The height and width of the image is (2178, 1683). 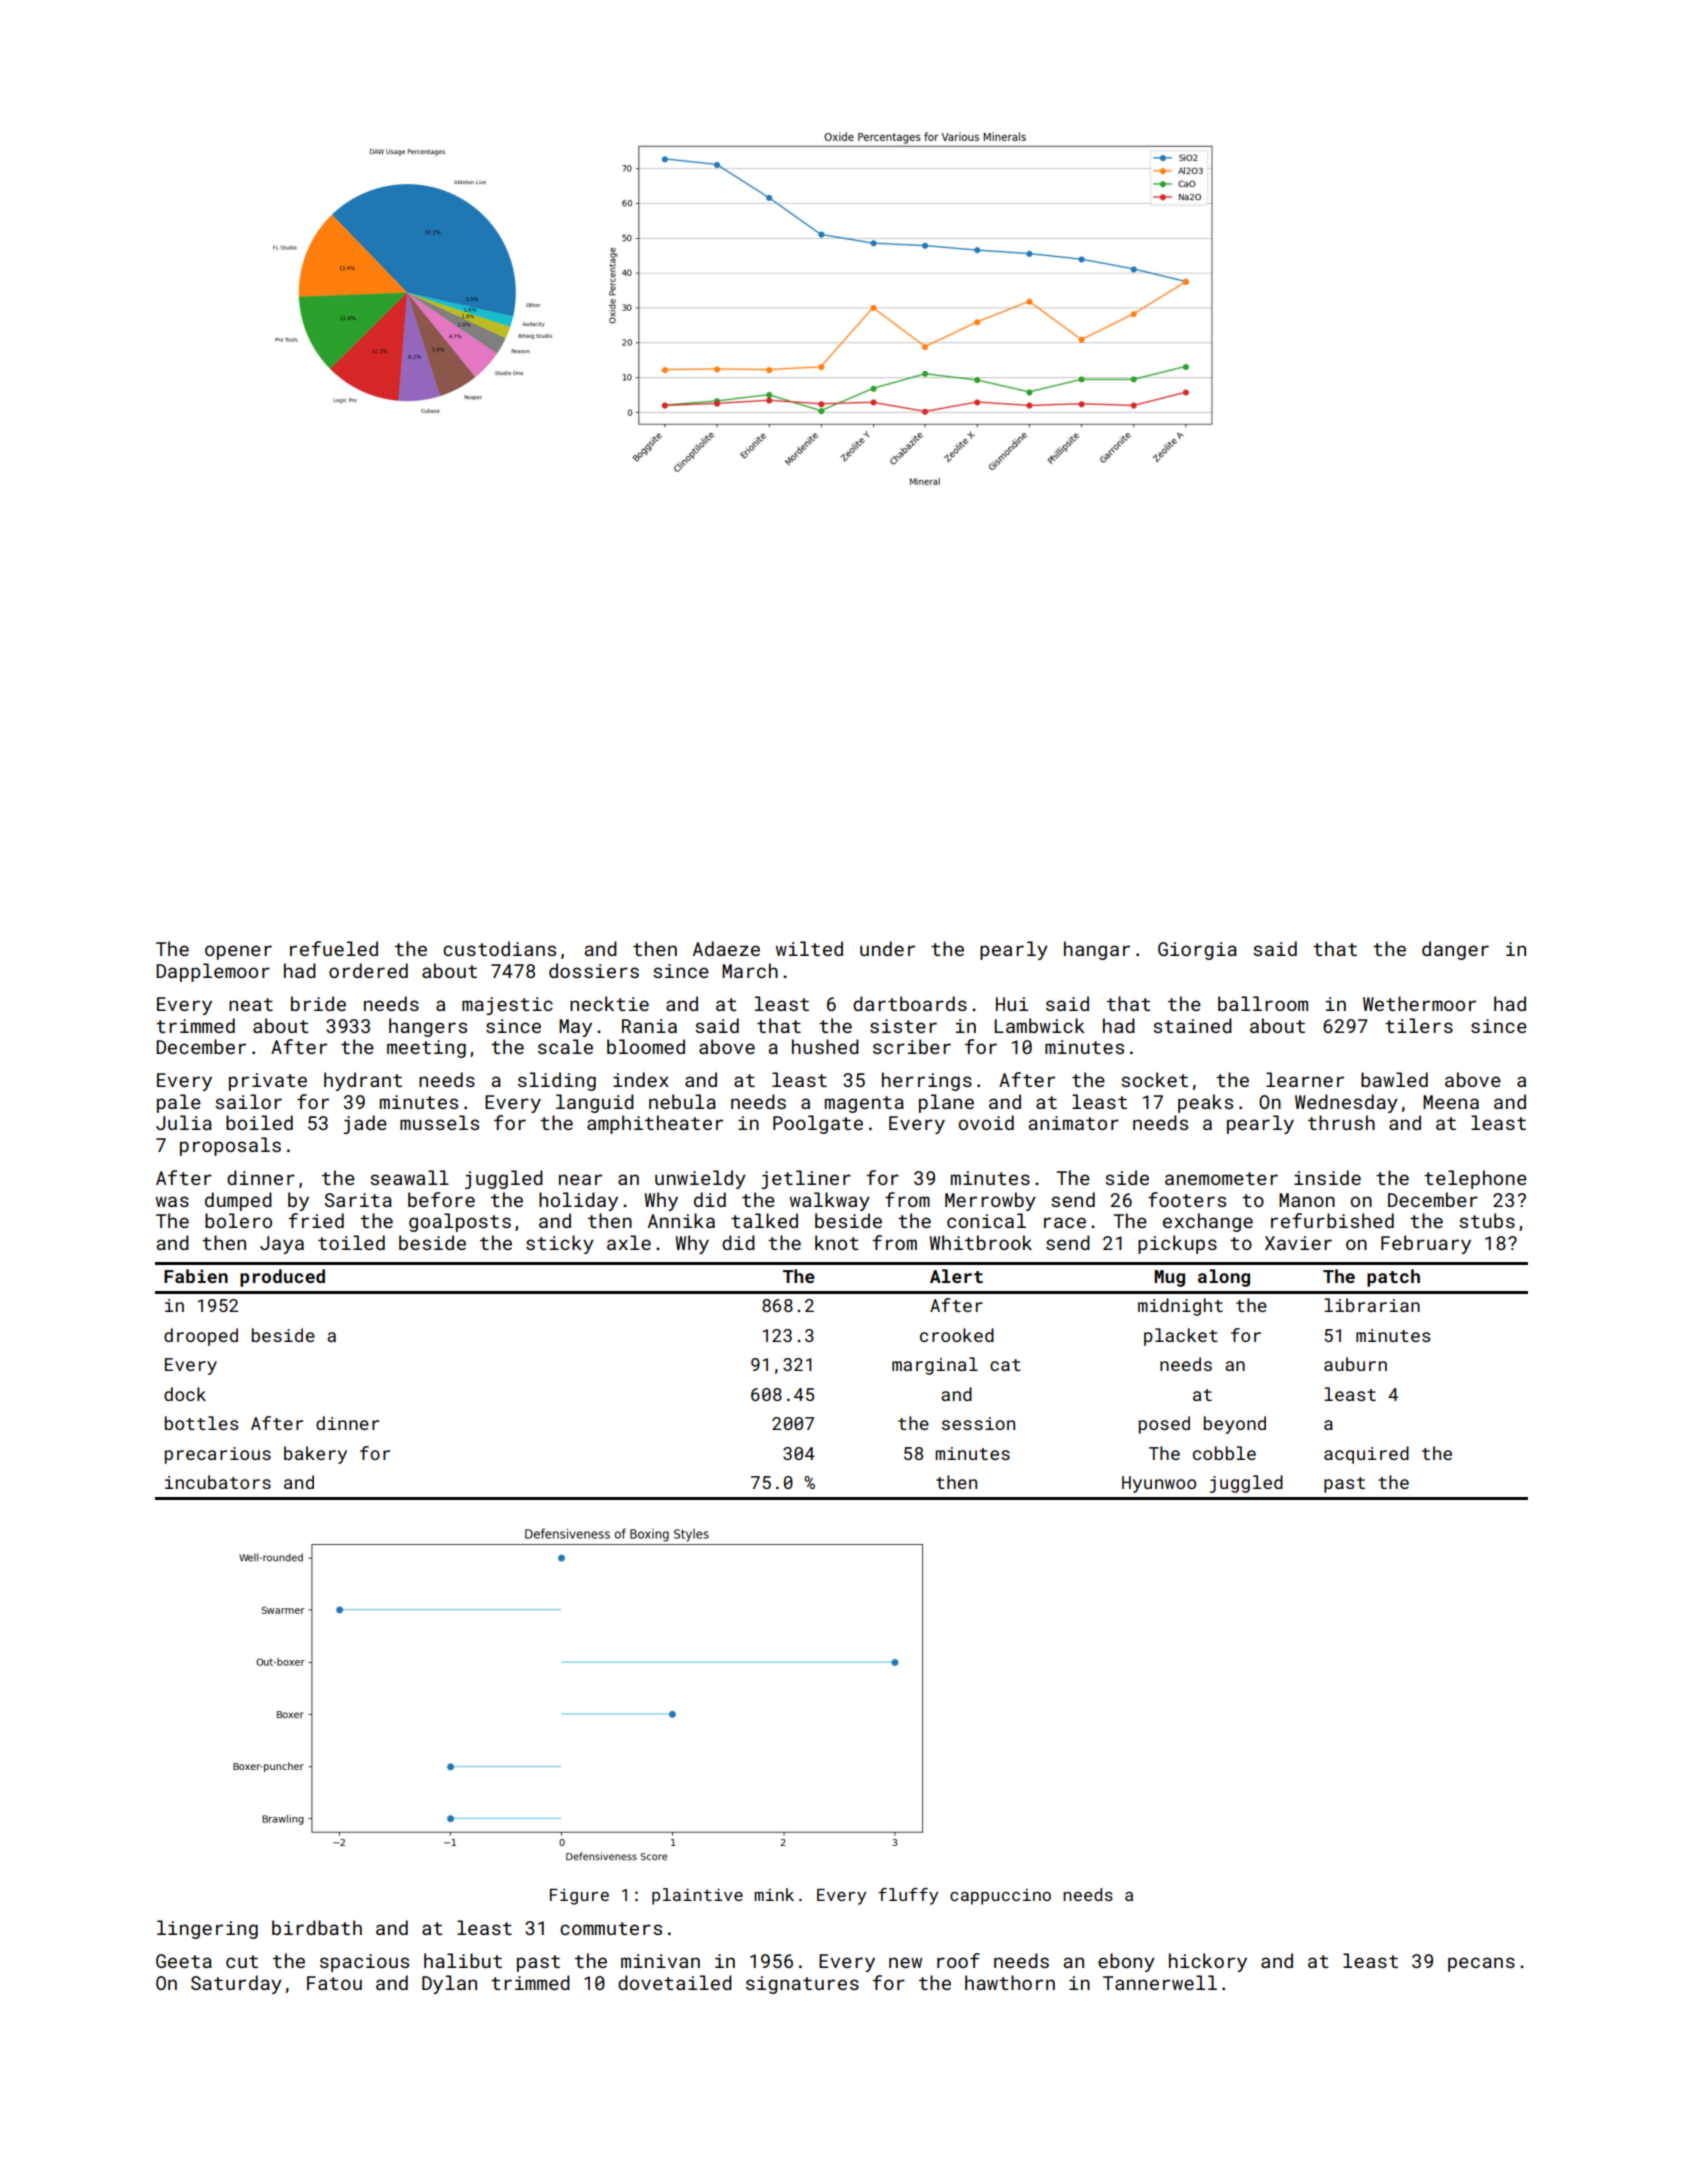 I want to click on mussels, so click(x=439, y=1122).
